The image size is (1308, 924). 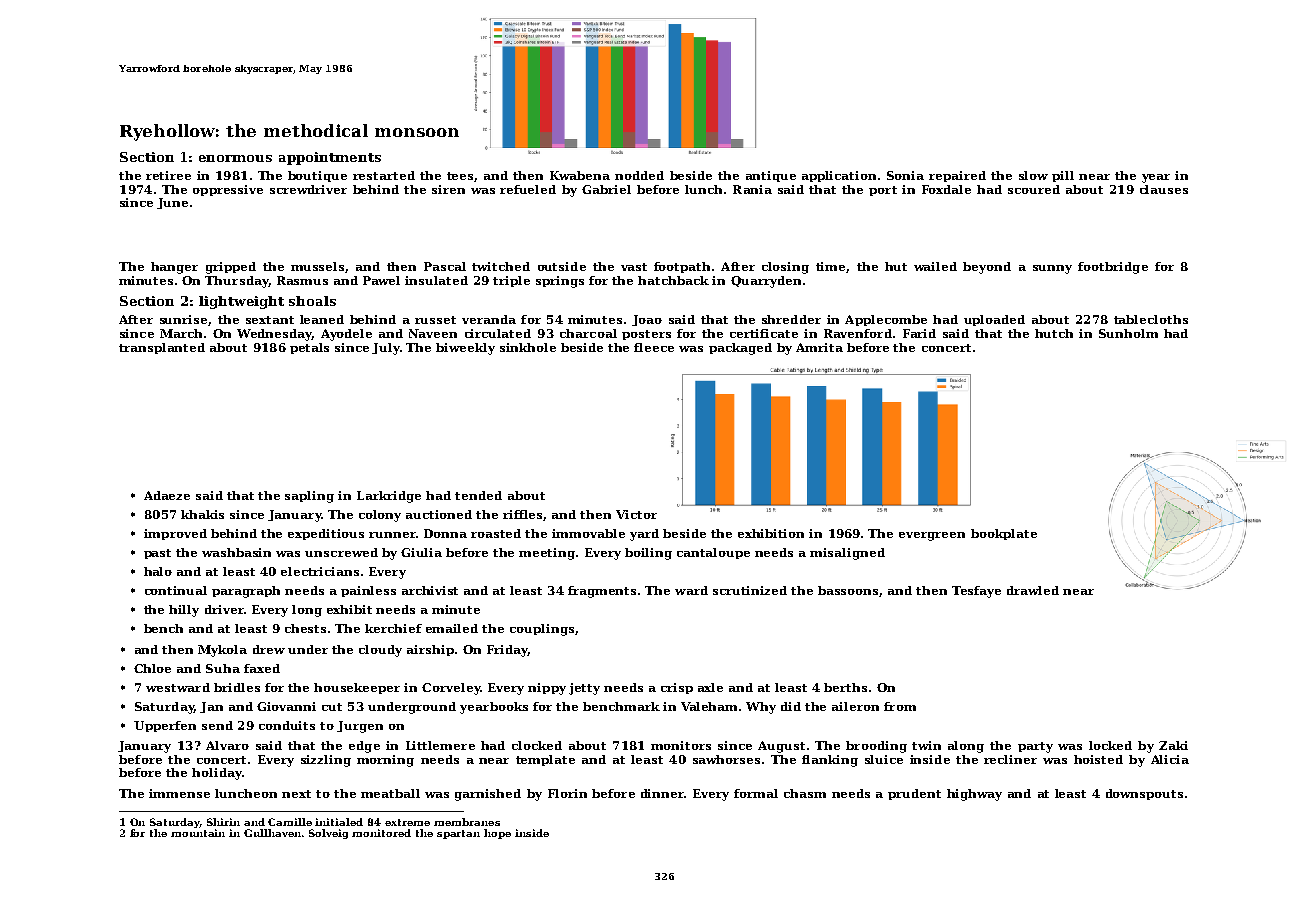 I want to click on pill, so click(x=1063, y=176).
